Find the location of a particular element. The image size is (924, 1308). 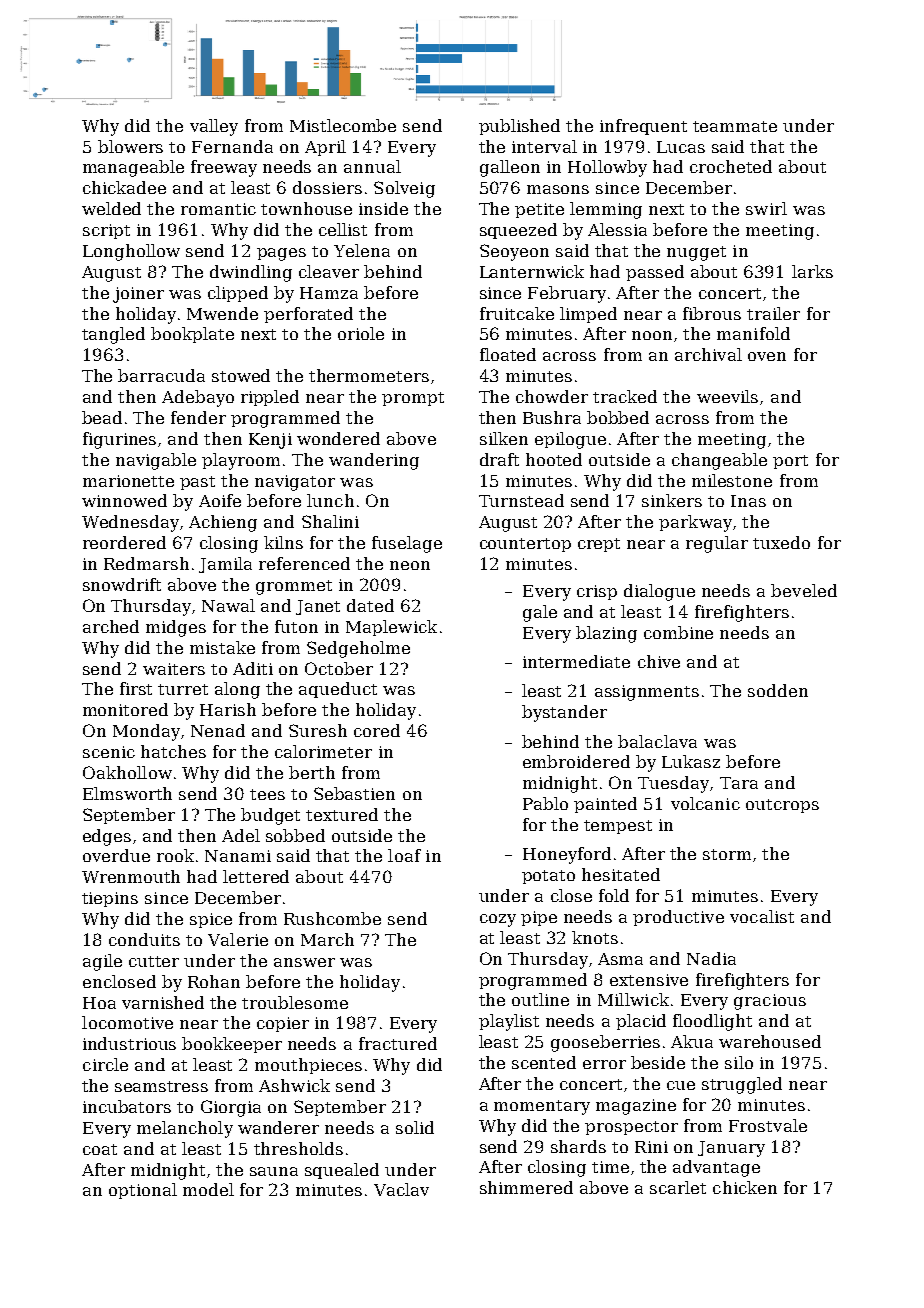

industrious is located at coordinates (129, 1043).
